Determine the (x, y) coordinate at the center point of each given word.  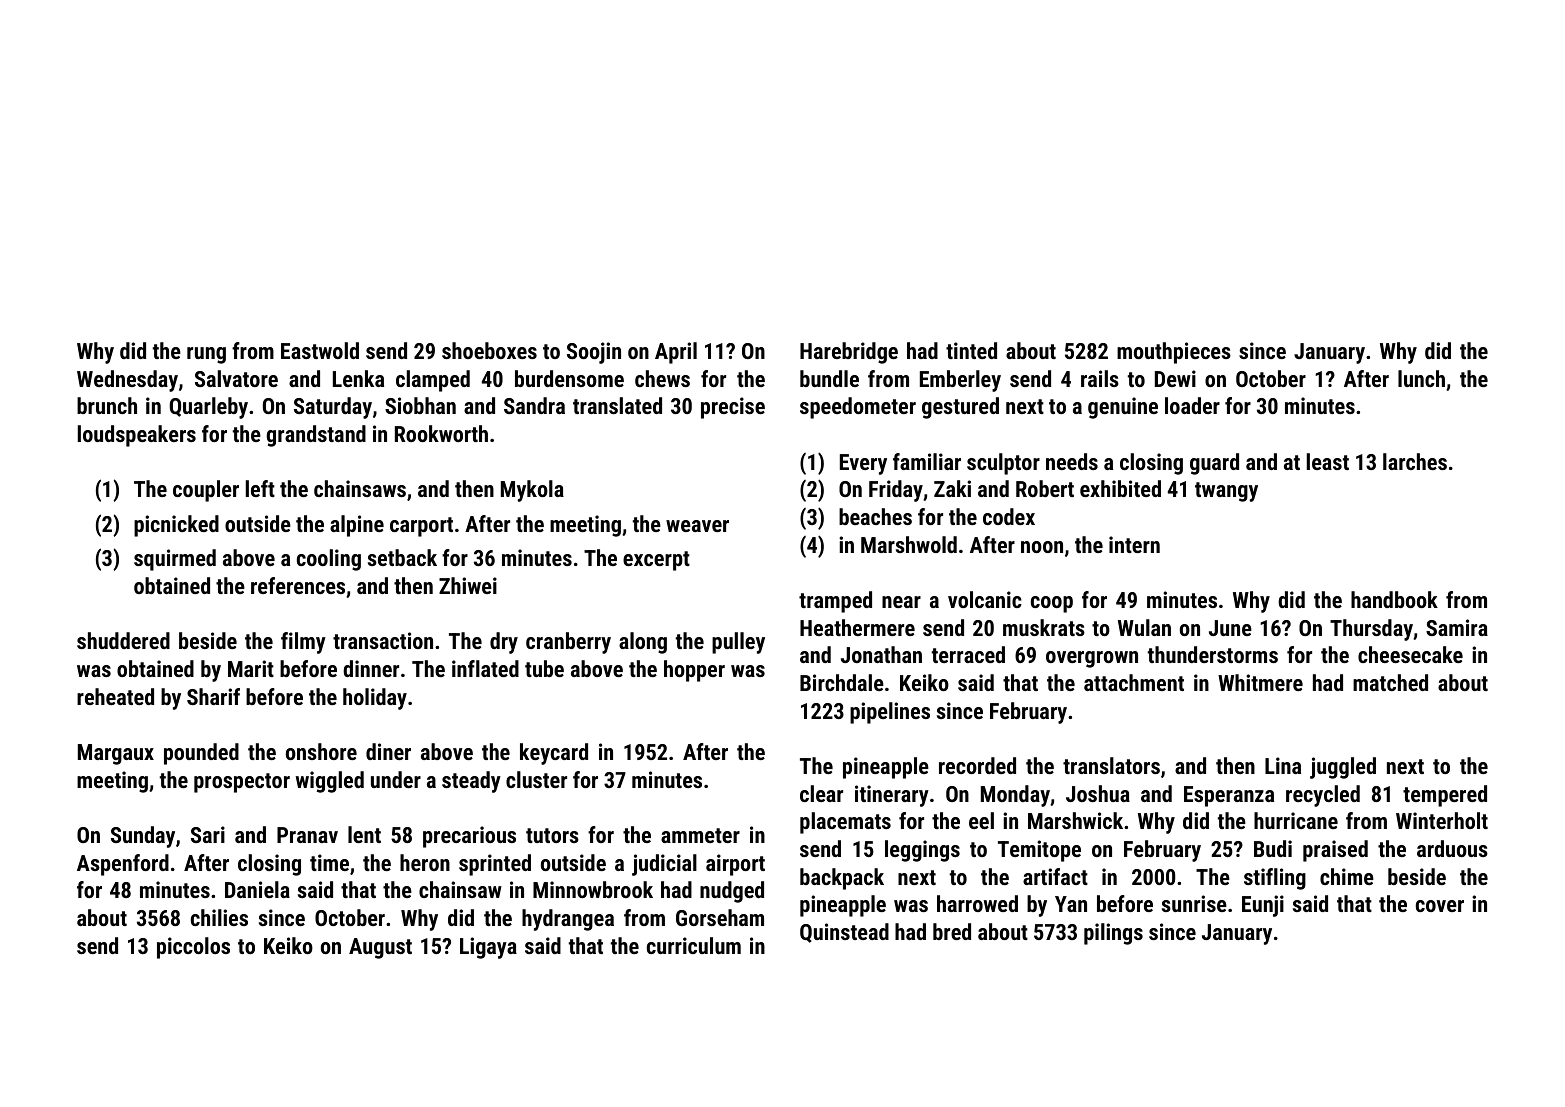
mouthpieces (1174, 353)
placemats (845, 823)
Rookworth (441, 433)
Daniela (257, 889)
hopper (694, 671)
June (1230, 628)
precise (733, 408)
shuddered (123, 640)
